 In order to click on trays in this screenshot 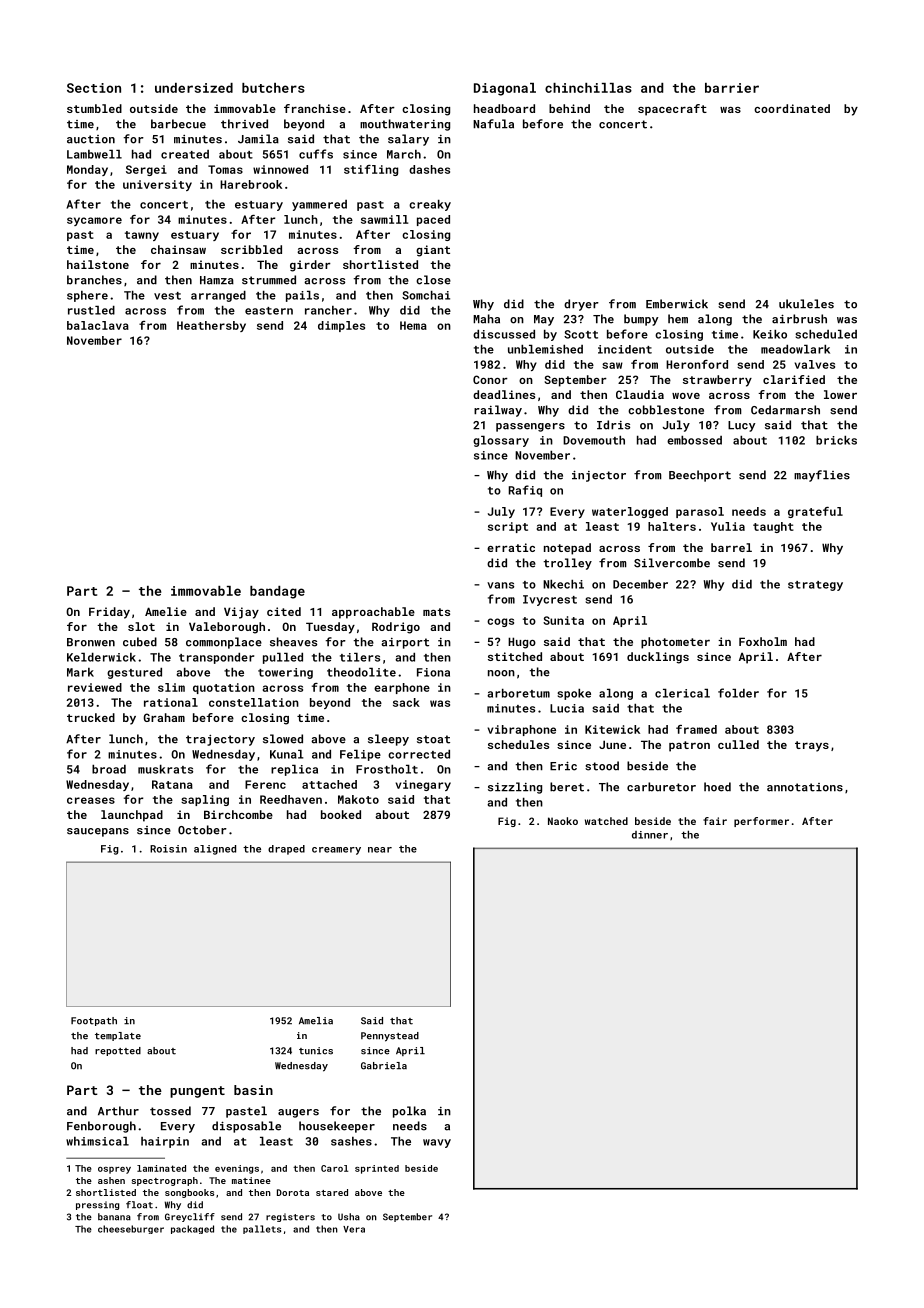, I will do `click(812, 746)`.
